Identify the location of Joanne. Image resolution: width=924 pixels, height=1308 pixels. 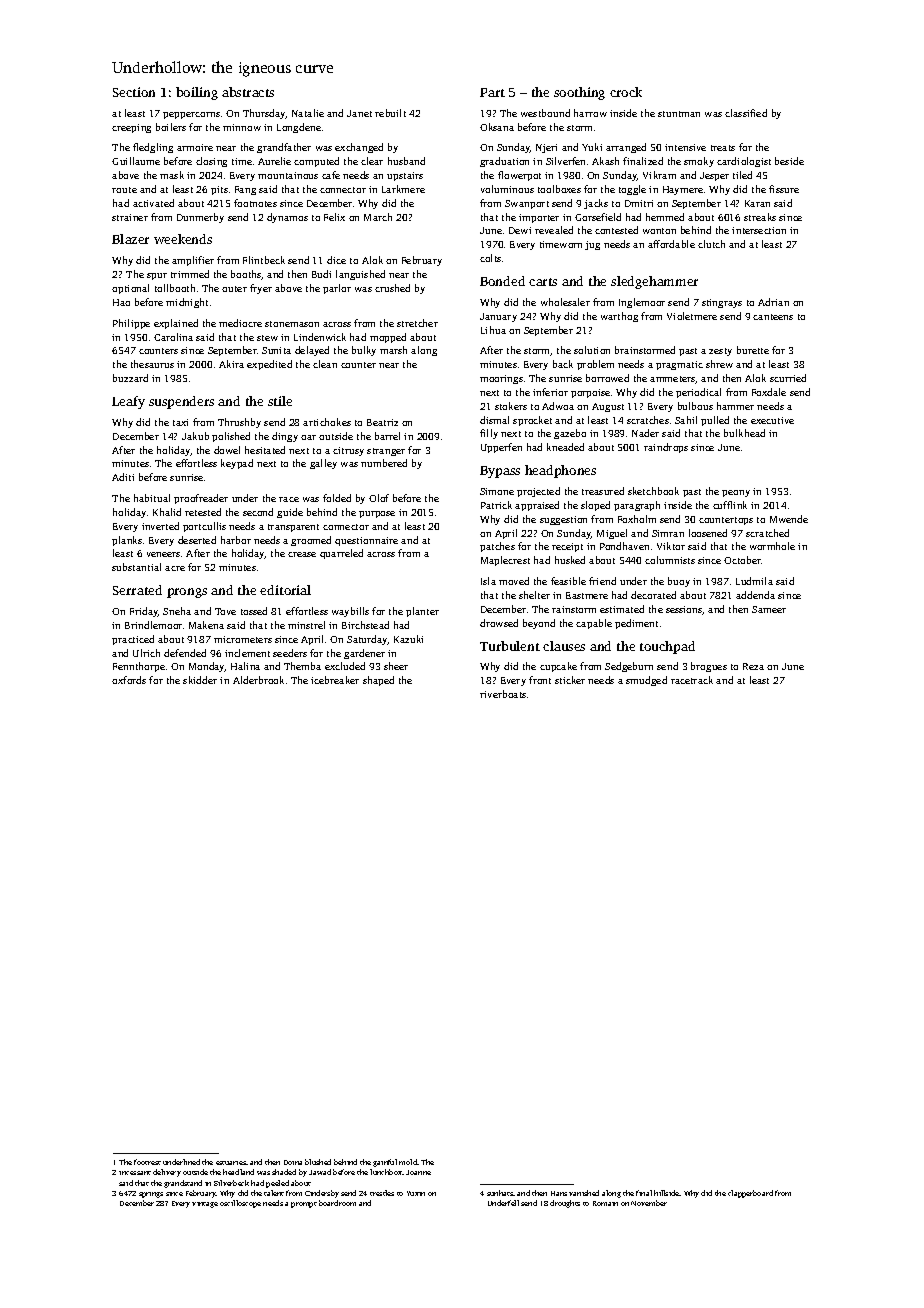
(418, 1172).
